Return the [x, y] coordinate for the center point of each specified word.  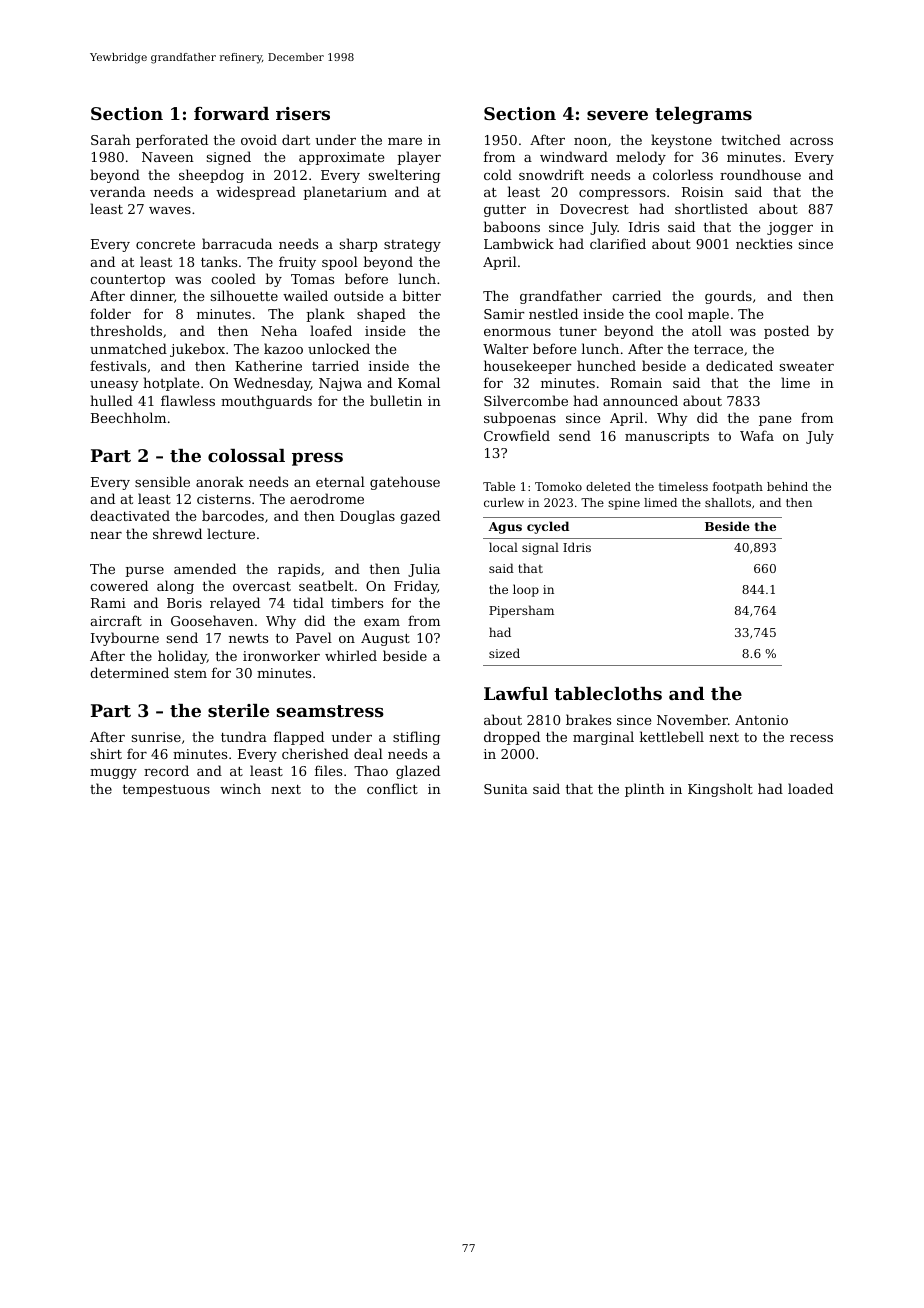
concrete [165, 244]
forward [231, 113]
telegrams [703, 115]
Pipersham [521, 611]
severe [617, 115]
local [503, 547]
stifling [416, 738]
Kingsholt [720, 790]
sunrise [156, 737]
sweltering [404, 176]
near [106, 535]
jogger [790, 228]
